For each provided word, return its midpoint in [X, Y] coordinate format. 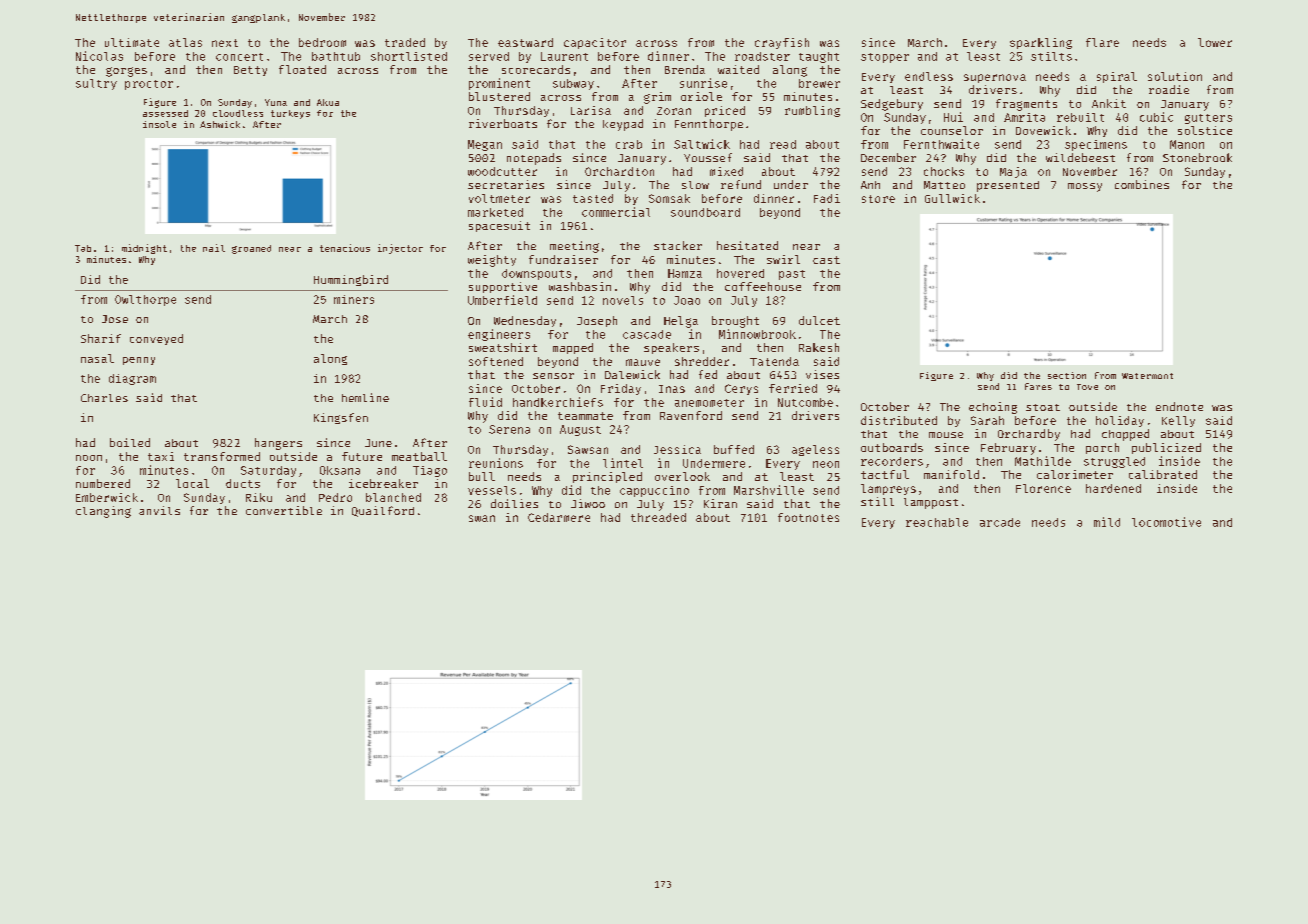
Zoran [674, 111]
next [225, 43]
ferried [793, 388]
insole [159, 124]
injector [400, 249]
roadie [1169, 89]
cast [826, 260]
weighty [492, 261]
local [192, 483]
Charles [104, 398]
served [489, 56]
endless [929, 76]
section [1067, 375]
